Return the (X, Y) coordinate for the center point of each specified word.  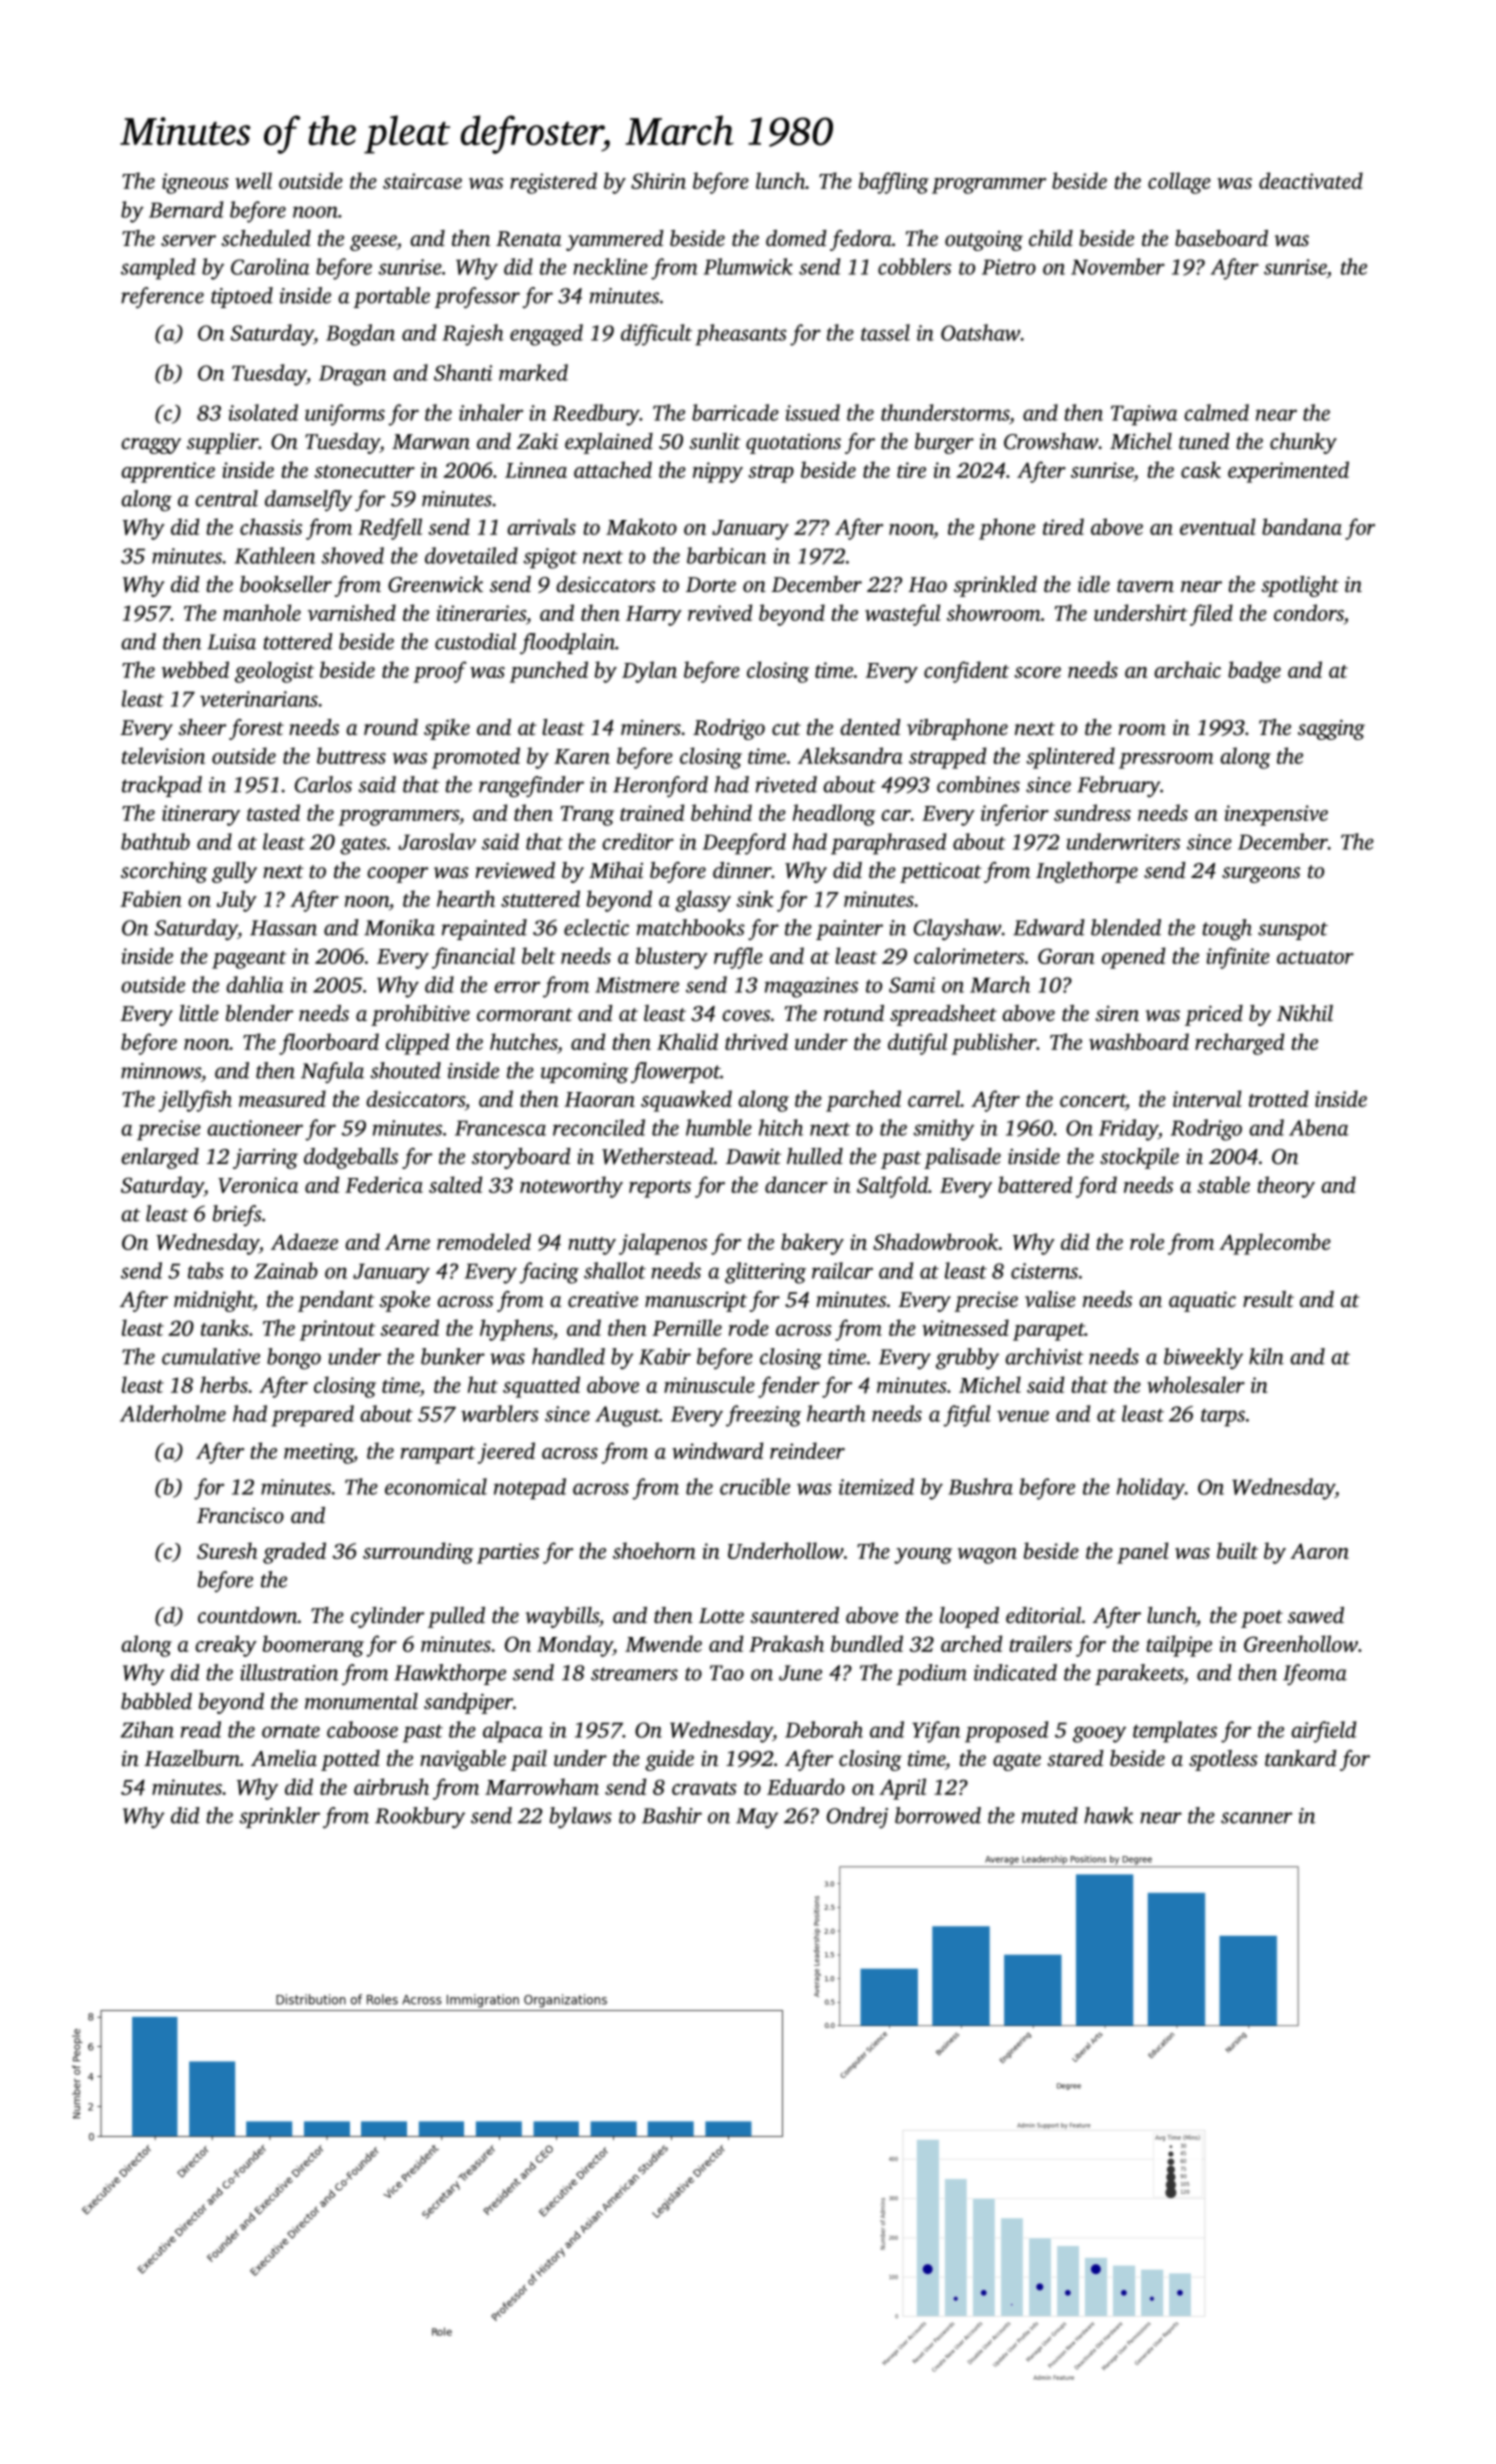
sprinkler (279, 1817)
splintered (1070, 758)
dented (870, 727)
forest (256, 729)
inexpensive (1276, 815)
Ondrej (857, 1817)
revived (720, 612)
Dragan (352, 375)
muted (1050, 1815)
